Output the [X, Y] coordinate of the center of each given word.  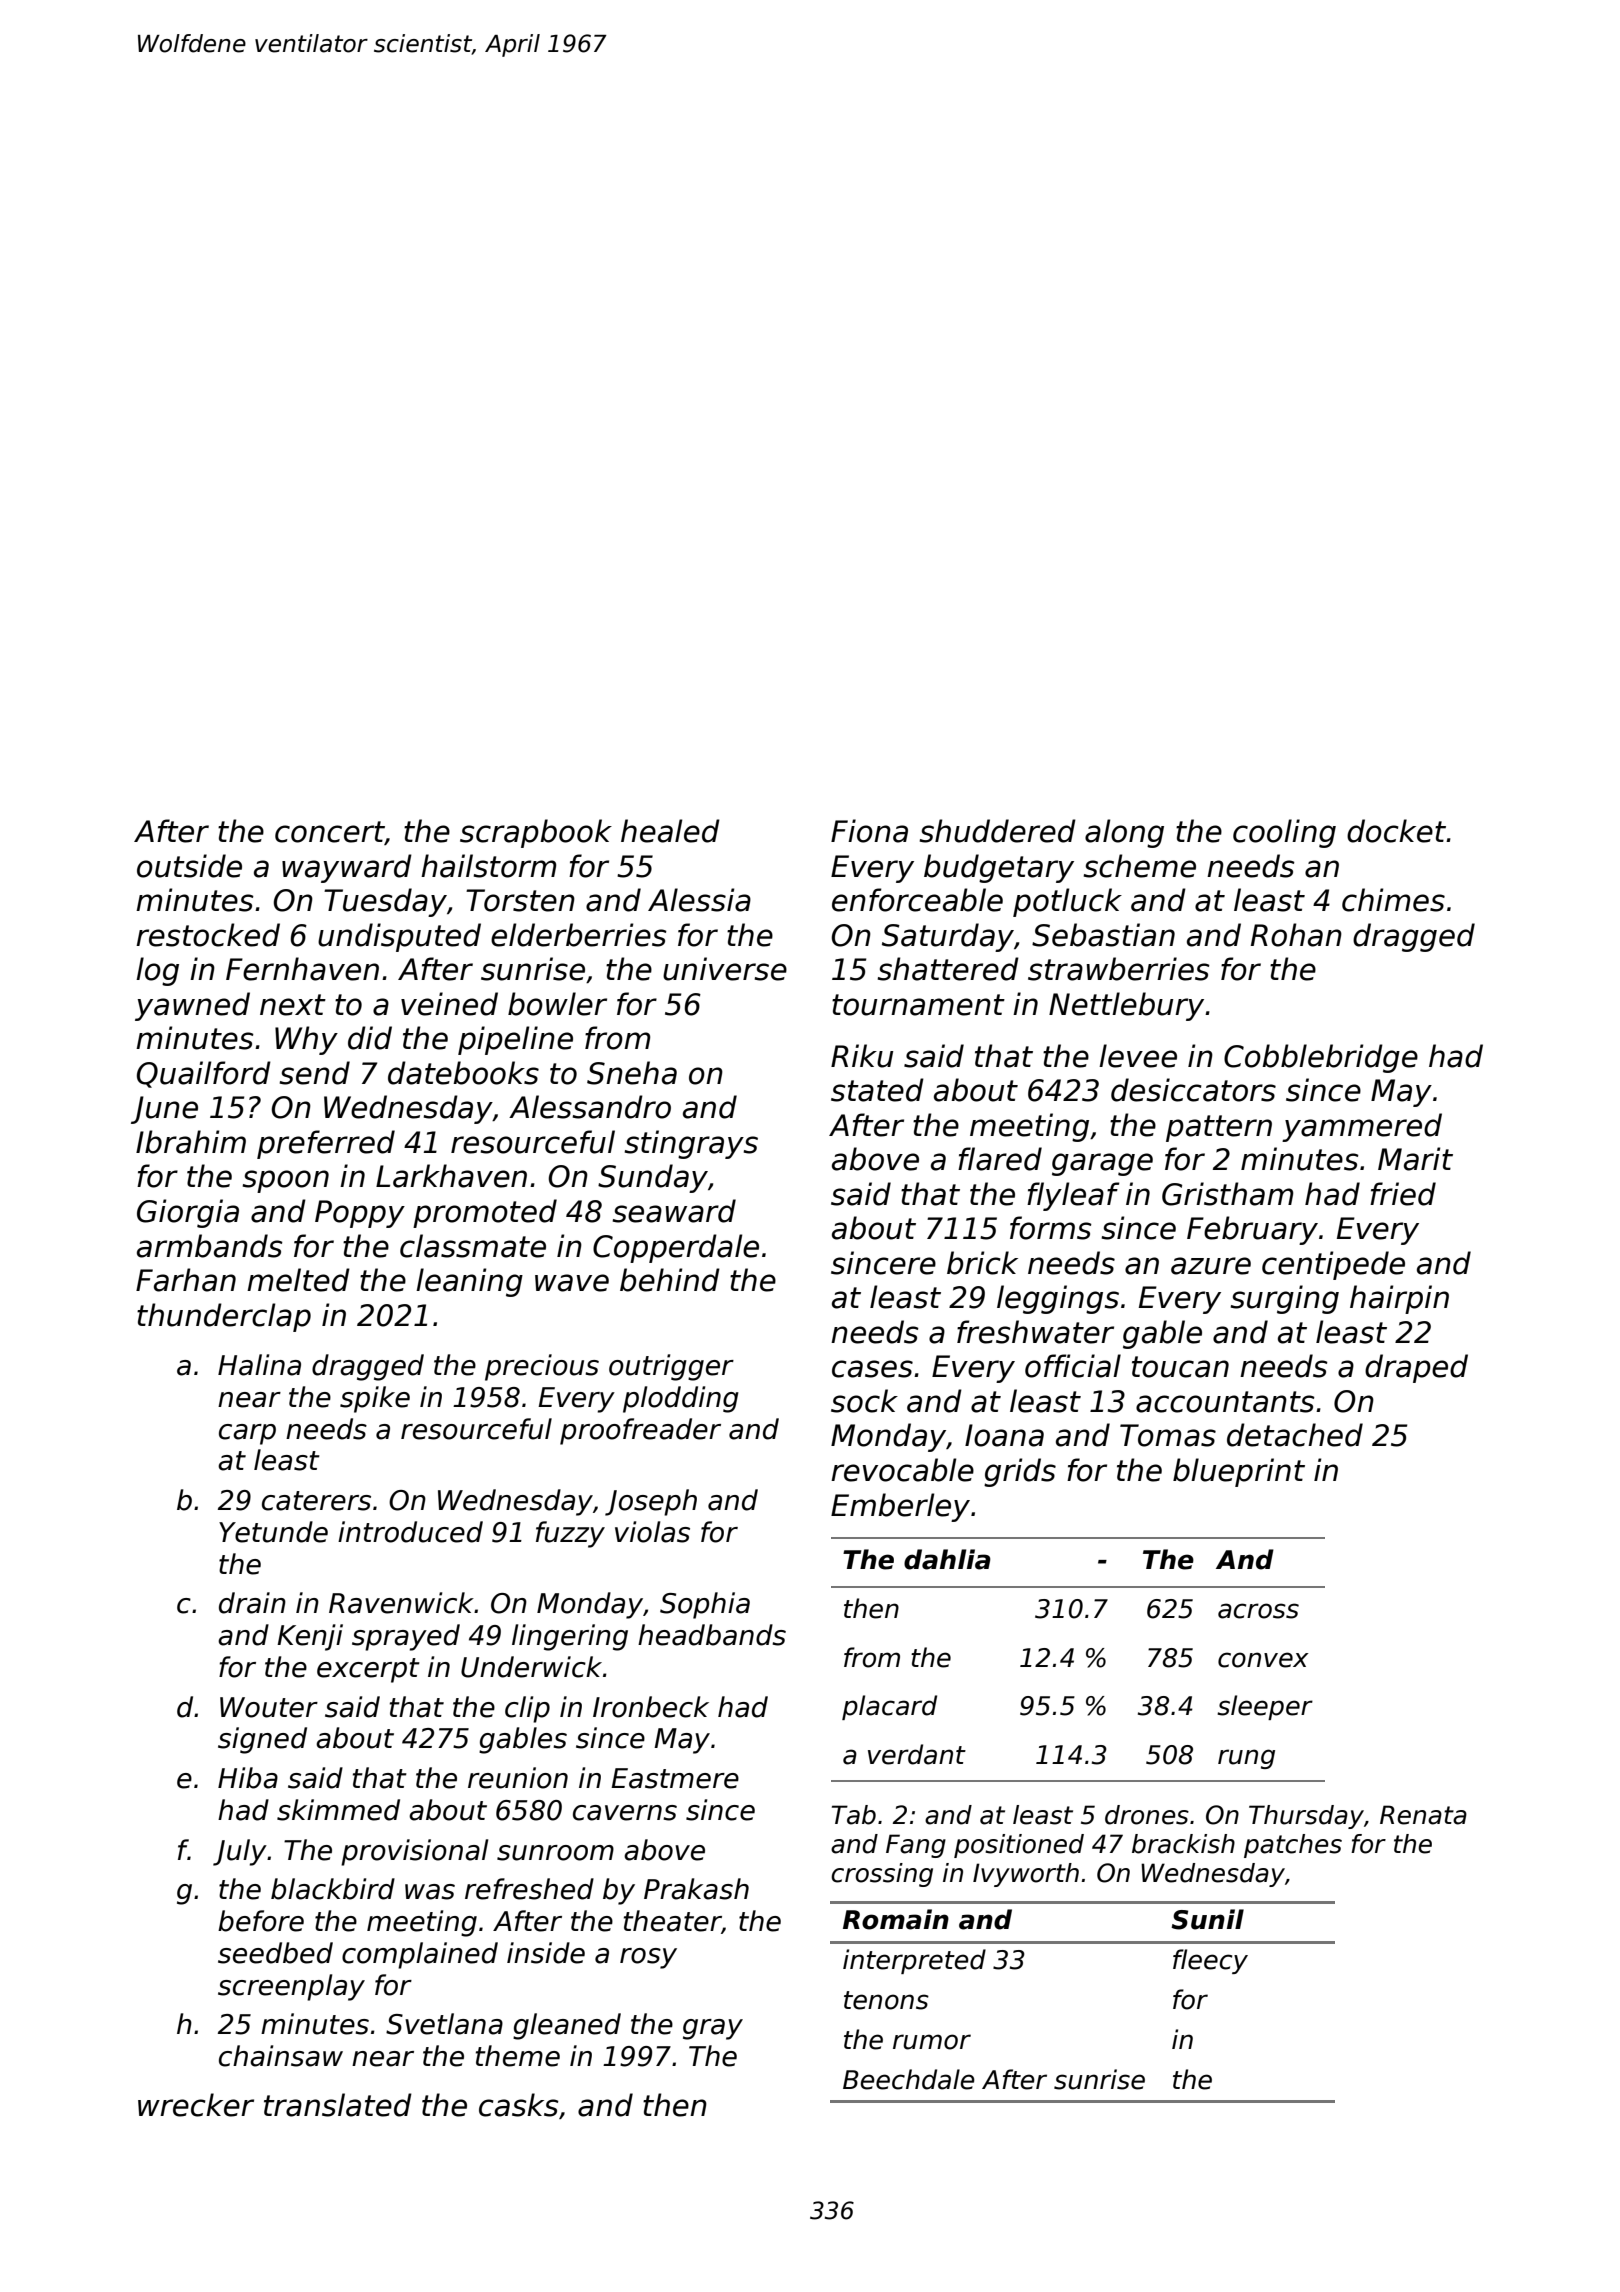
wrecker [196, 2105]
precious [542, 1367]
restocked [208, 935]
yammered [1362, 1127]
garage [1102, 1164]
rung [1246, 1759]
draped [1416, 1368]
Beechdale [909, 2079]
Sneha [632, 1073]
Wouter [269, 1707]
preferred [326, 1144]
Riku [862, 1056]
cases [872, 1369]
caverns [625, 1813]
